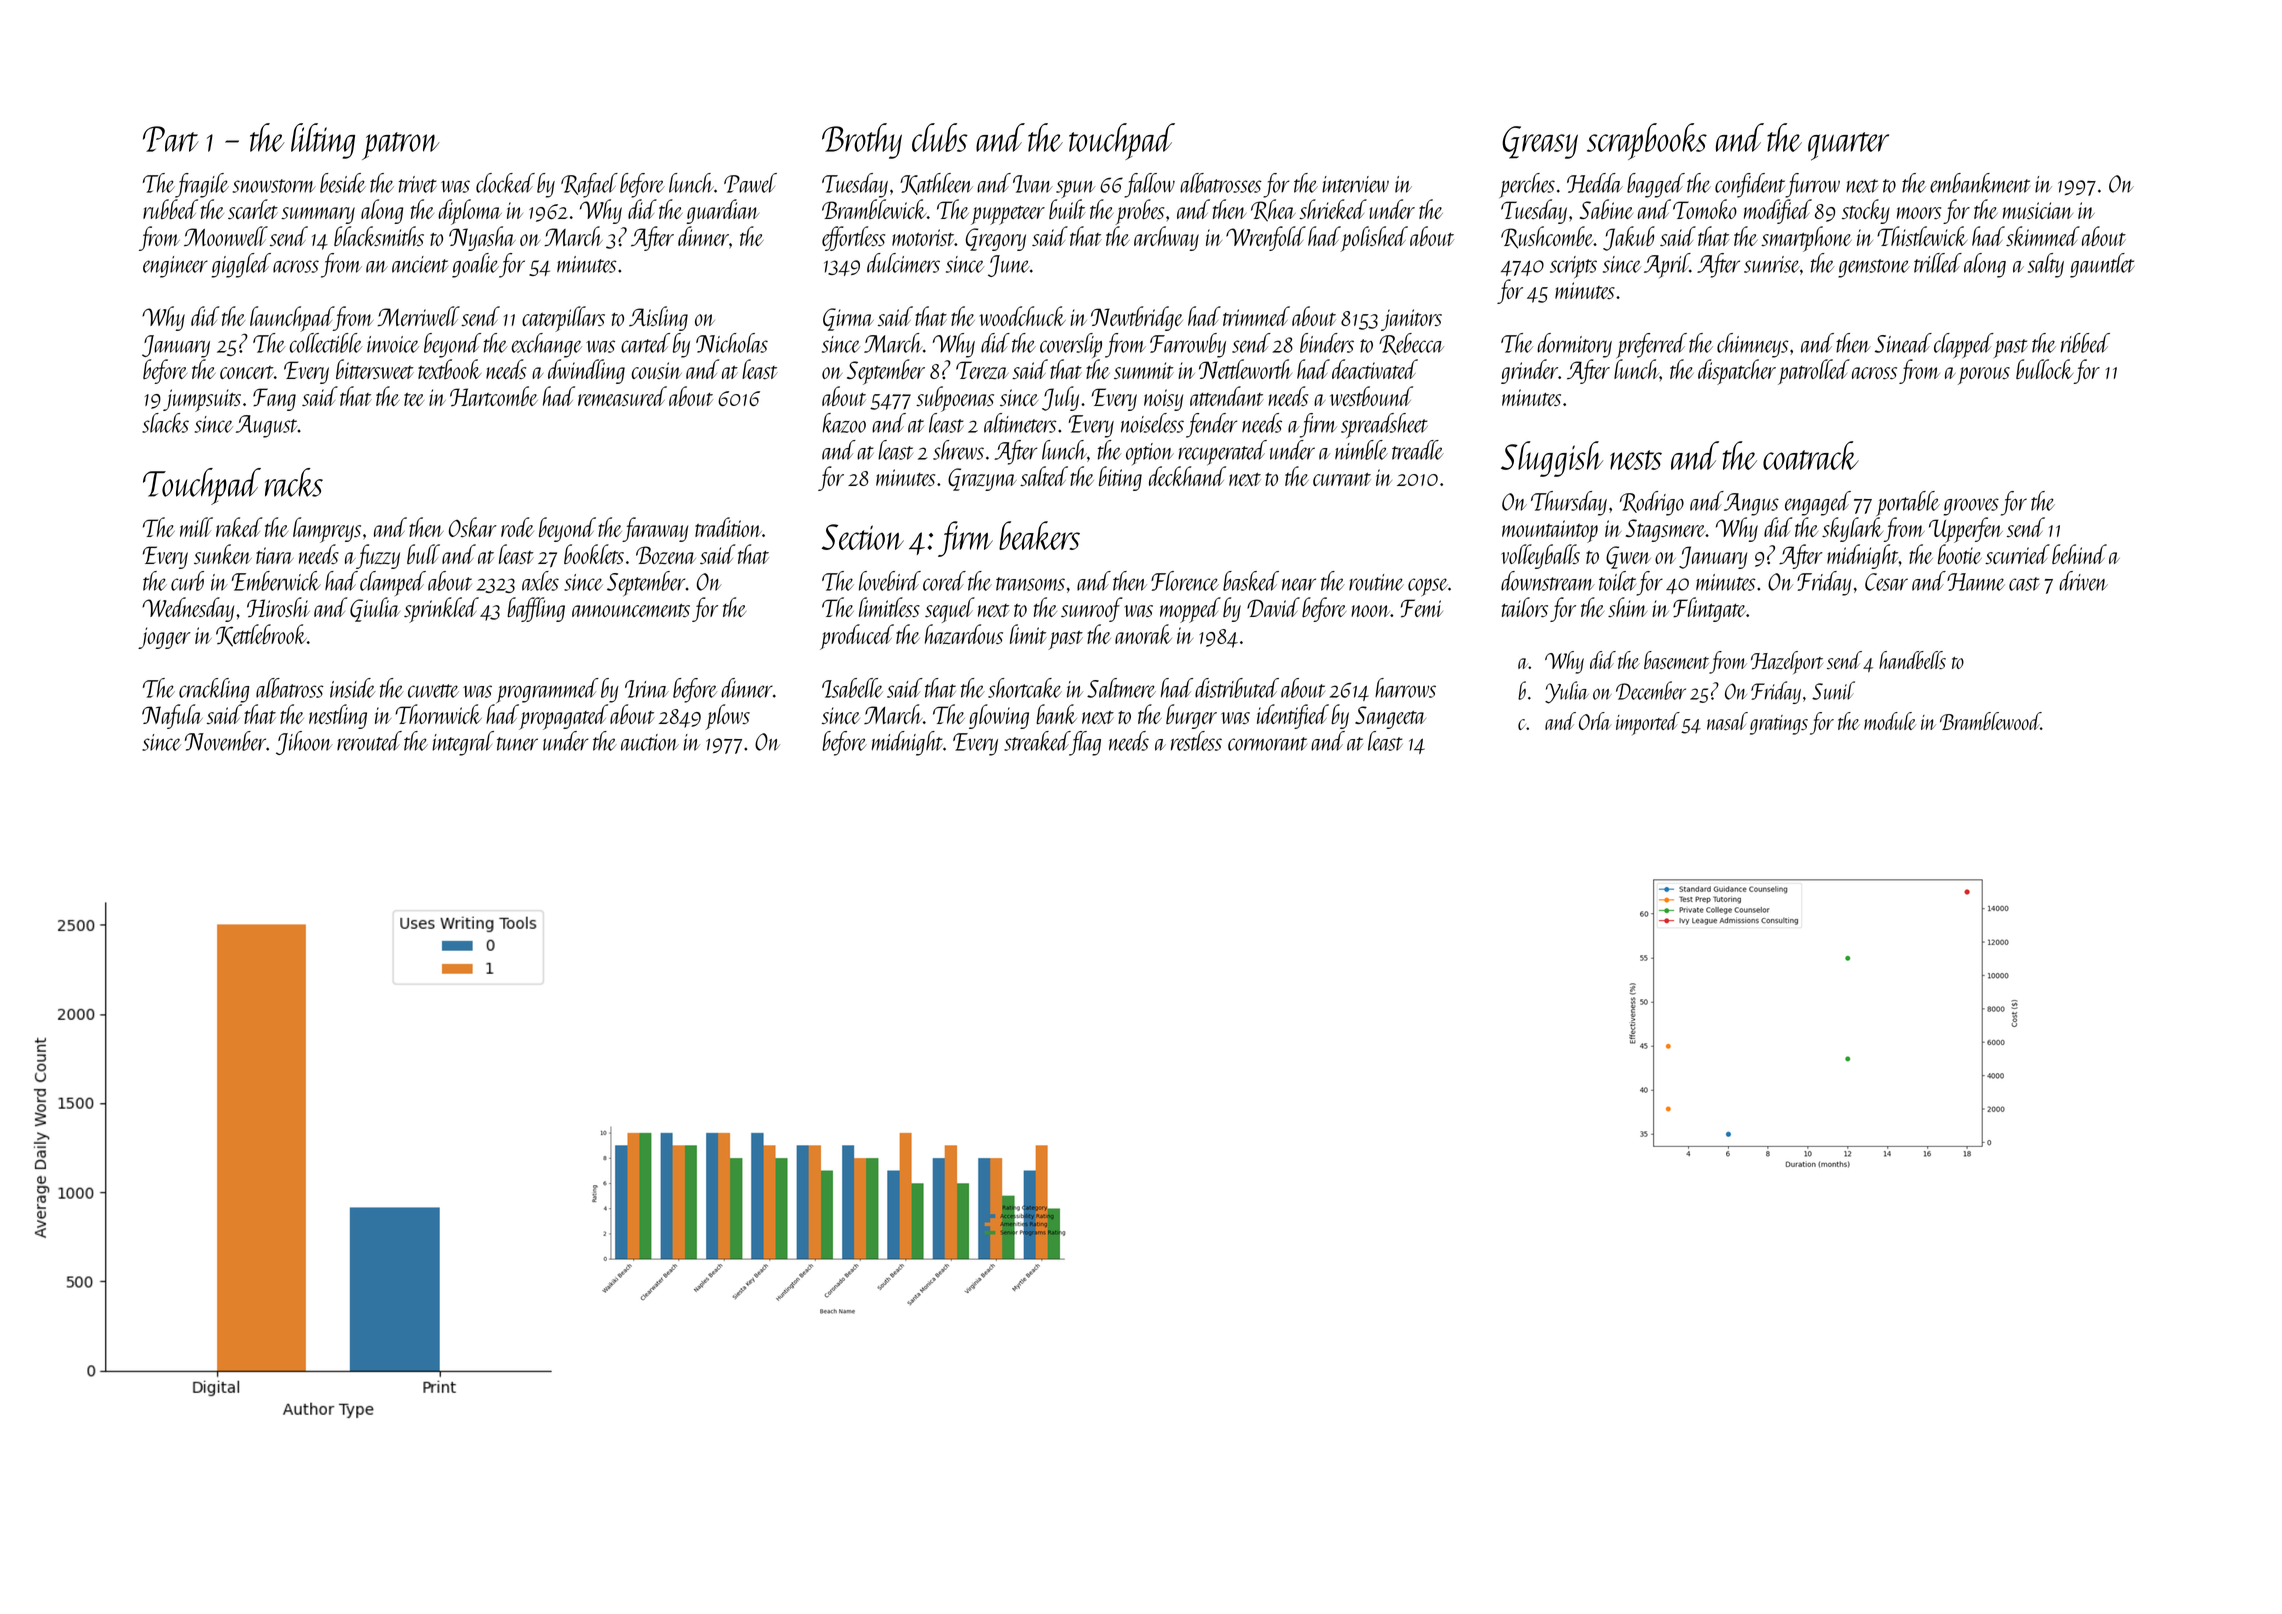 The width and height of the screenshot is (2282, 1614). What do you see at coordinates (1137, 318) in the screenshot?
I see `Newtbridge` at bounding box center [1137, 318].
